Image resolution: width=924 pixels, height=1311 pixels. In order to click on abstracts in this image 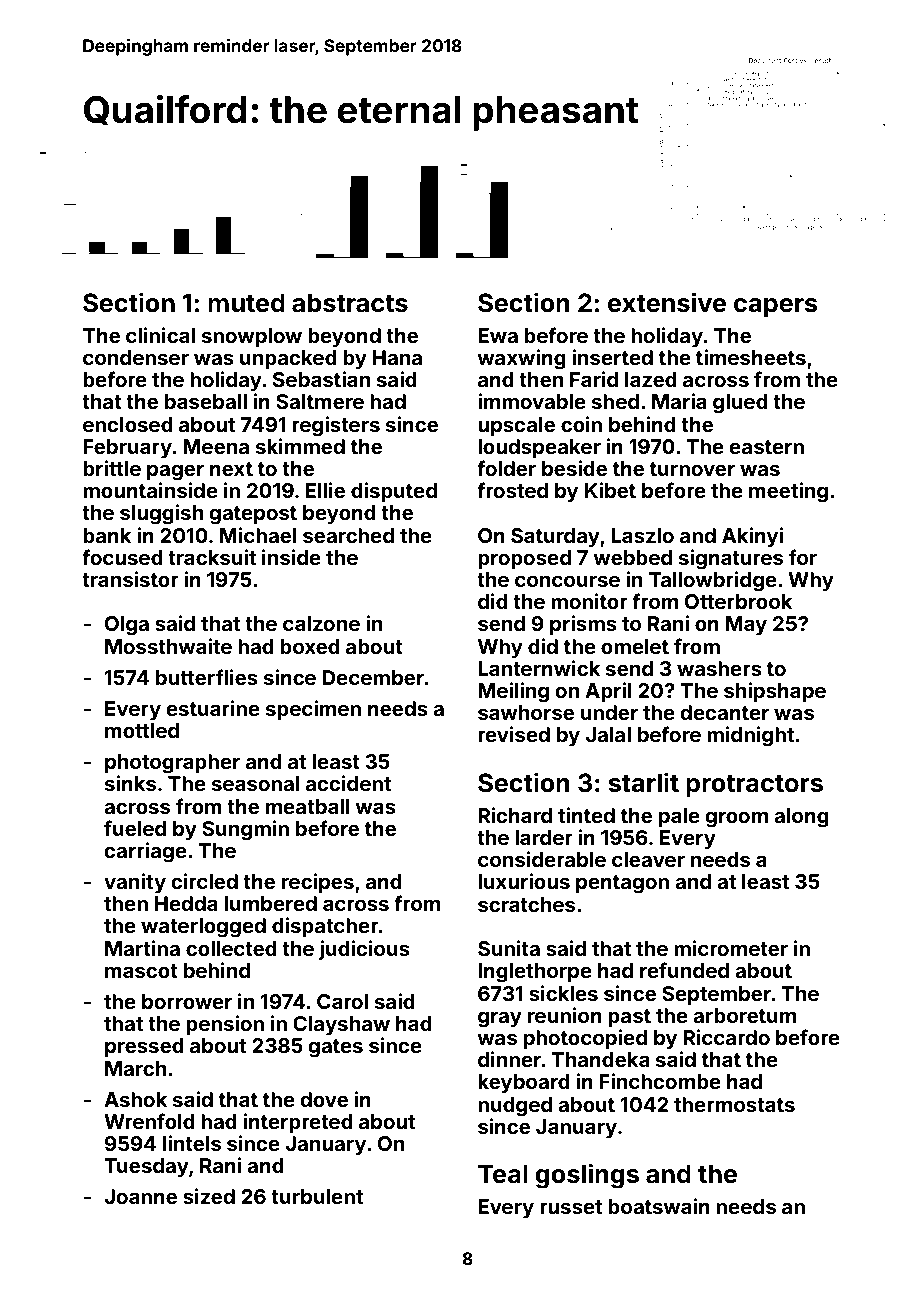, I will do `click(350, 303)`.
